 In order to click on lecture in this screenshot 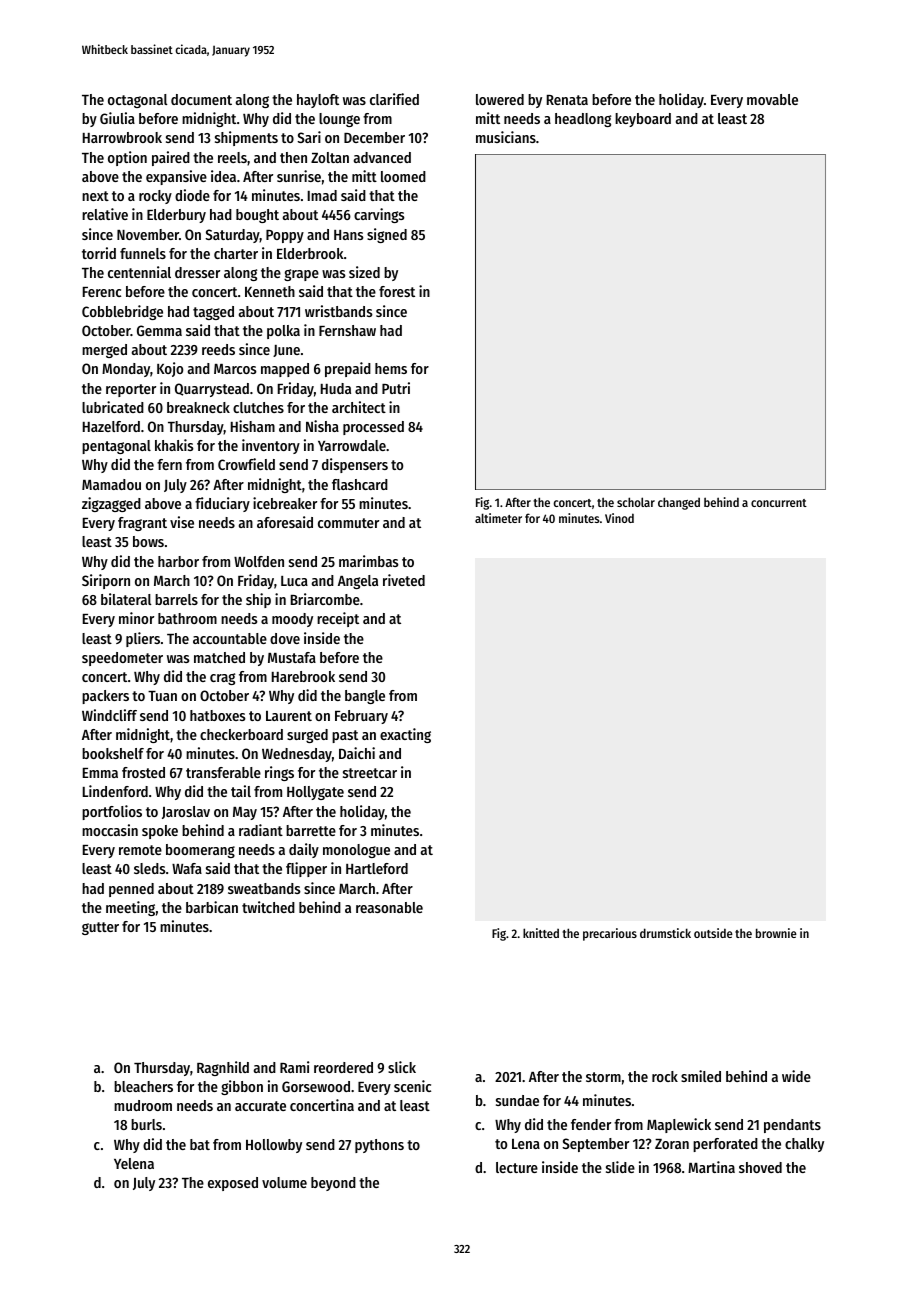, I will do `click(517, 1167)`.
